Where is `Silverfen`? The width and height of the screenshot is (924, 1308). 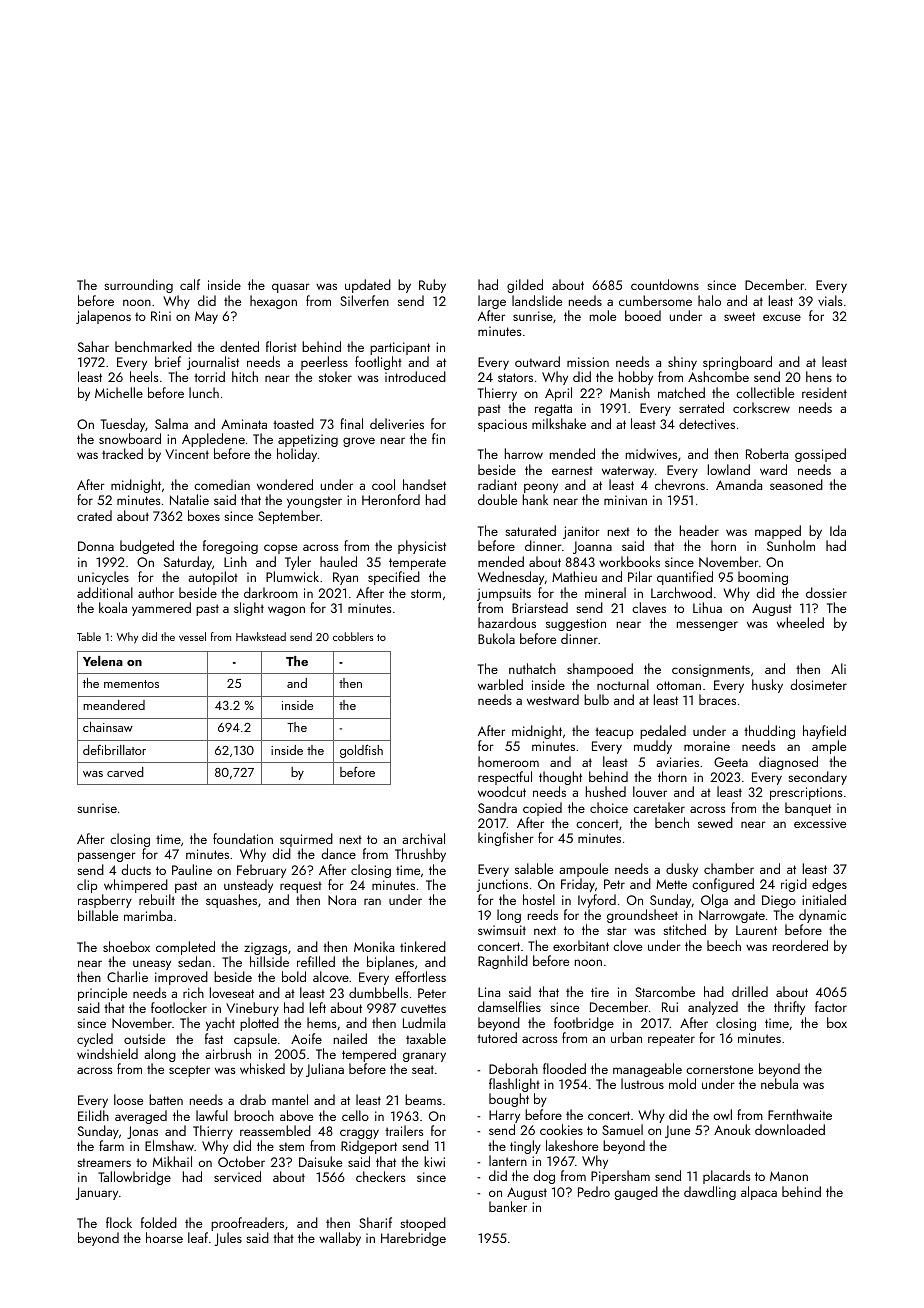
Silverfen is located at coordinates (364, 300).
